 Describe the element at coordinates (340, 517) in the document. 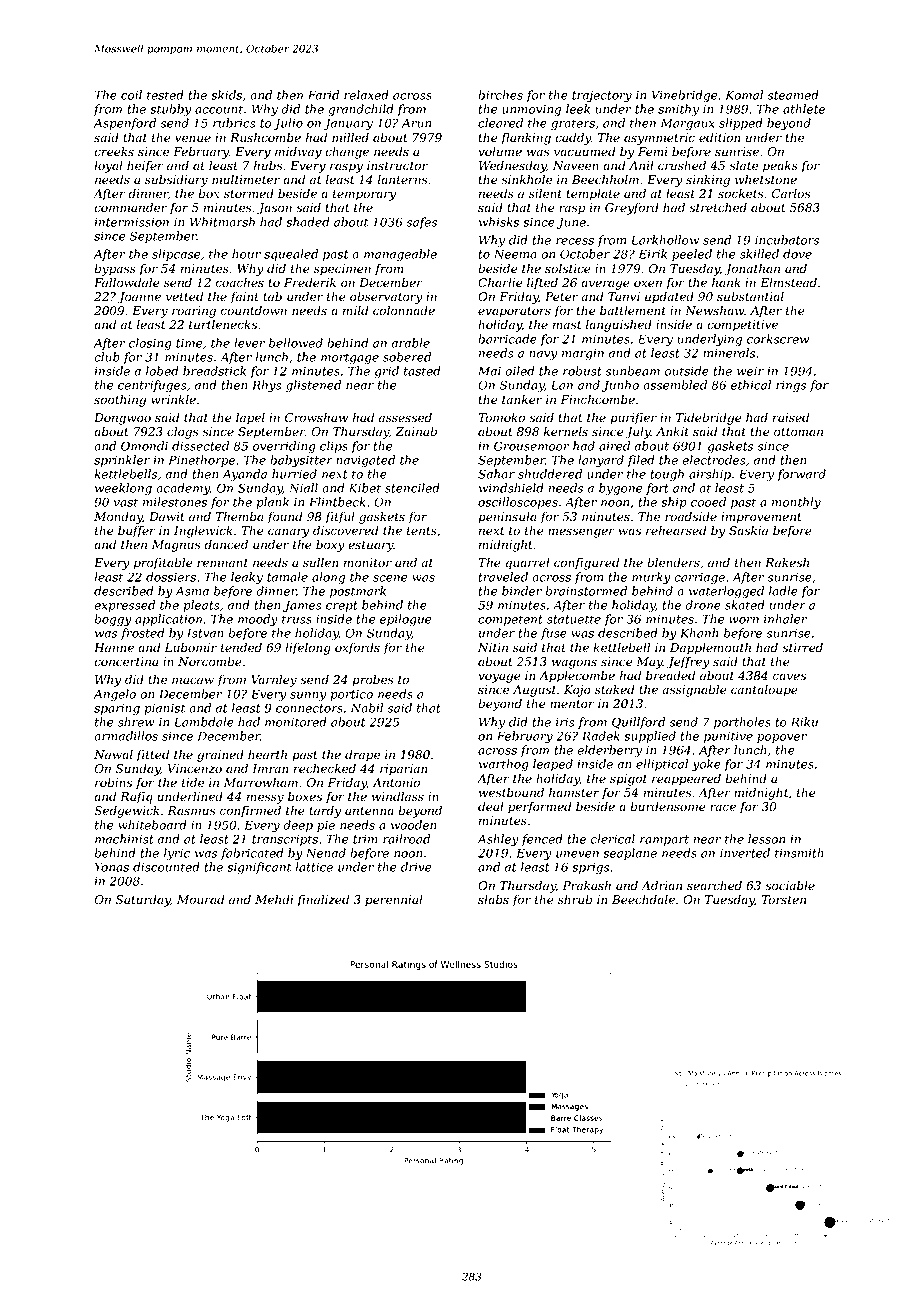

I see `fitful` at that location.
